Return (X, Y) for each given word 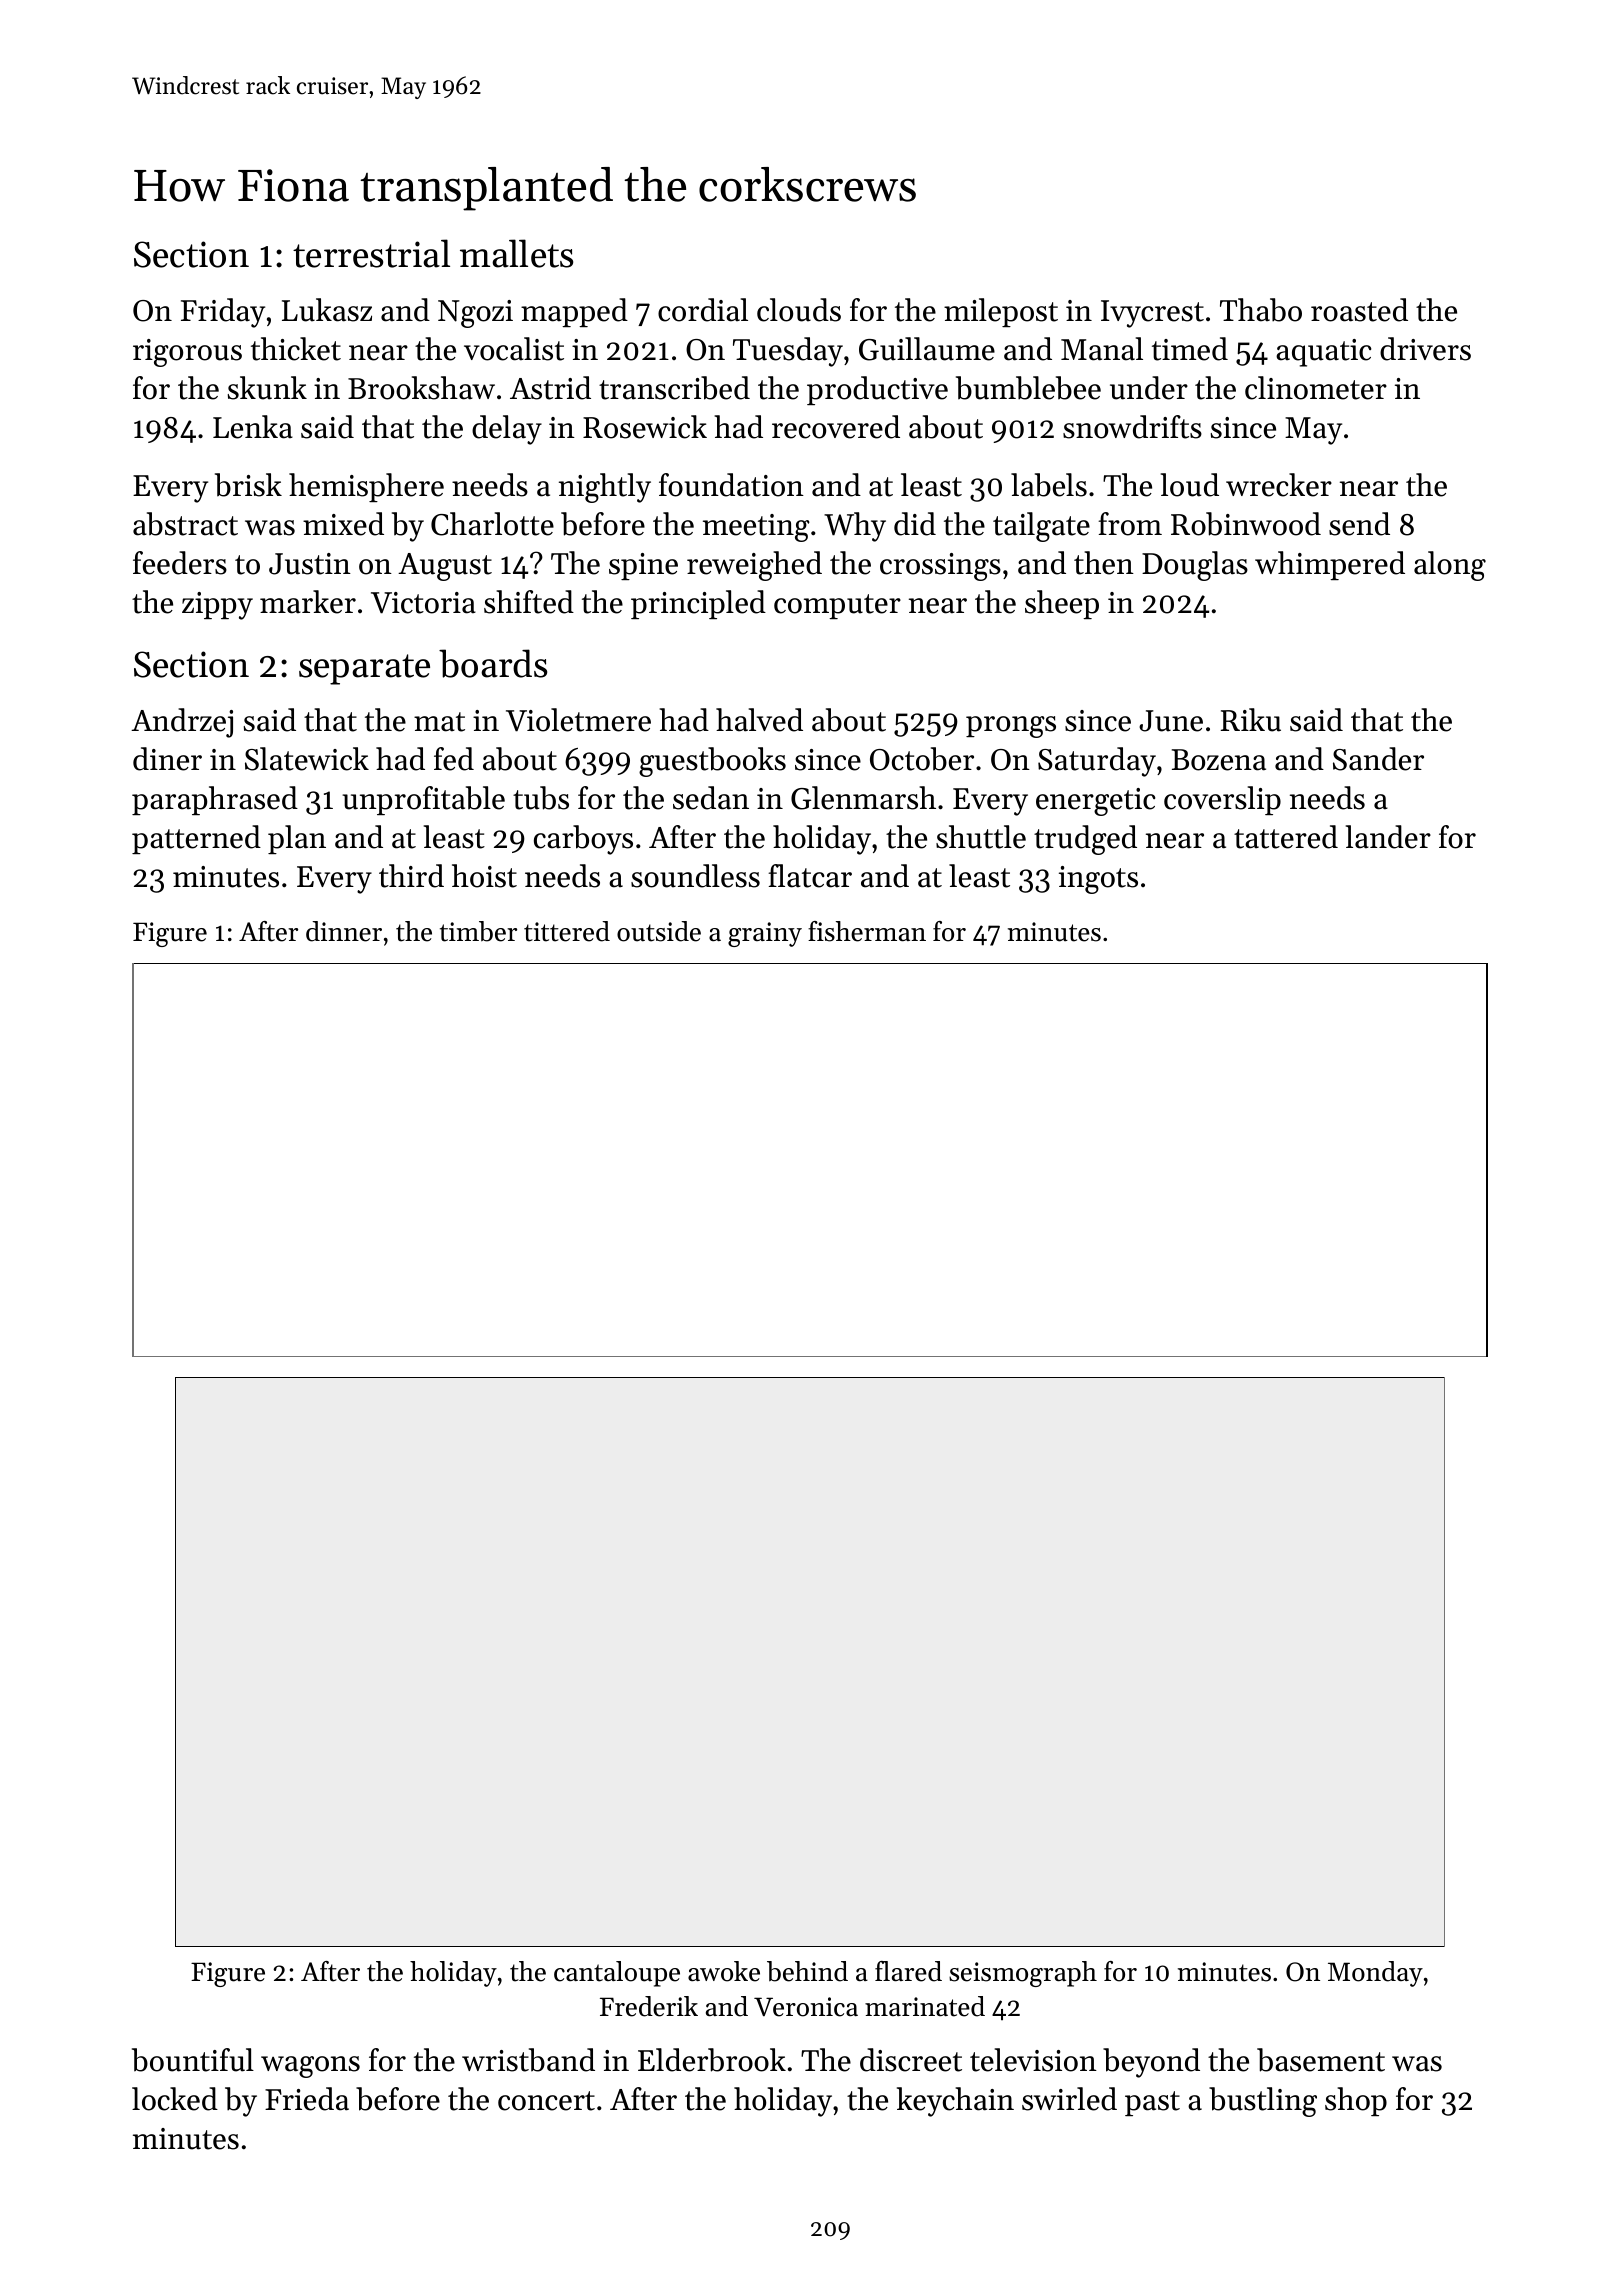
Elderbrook (712, 2060)
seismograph (1023, 1974)
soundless (695, 876)
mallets (516, 253)
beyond (1151, 2063)
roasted (1359, 310)
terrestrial (371, 253)
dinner (344, 931)
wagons (310, 2067)
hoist (484, 876)
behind (807, 1971)
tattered (1286, 837)
